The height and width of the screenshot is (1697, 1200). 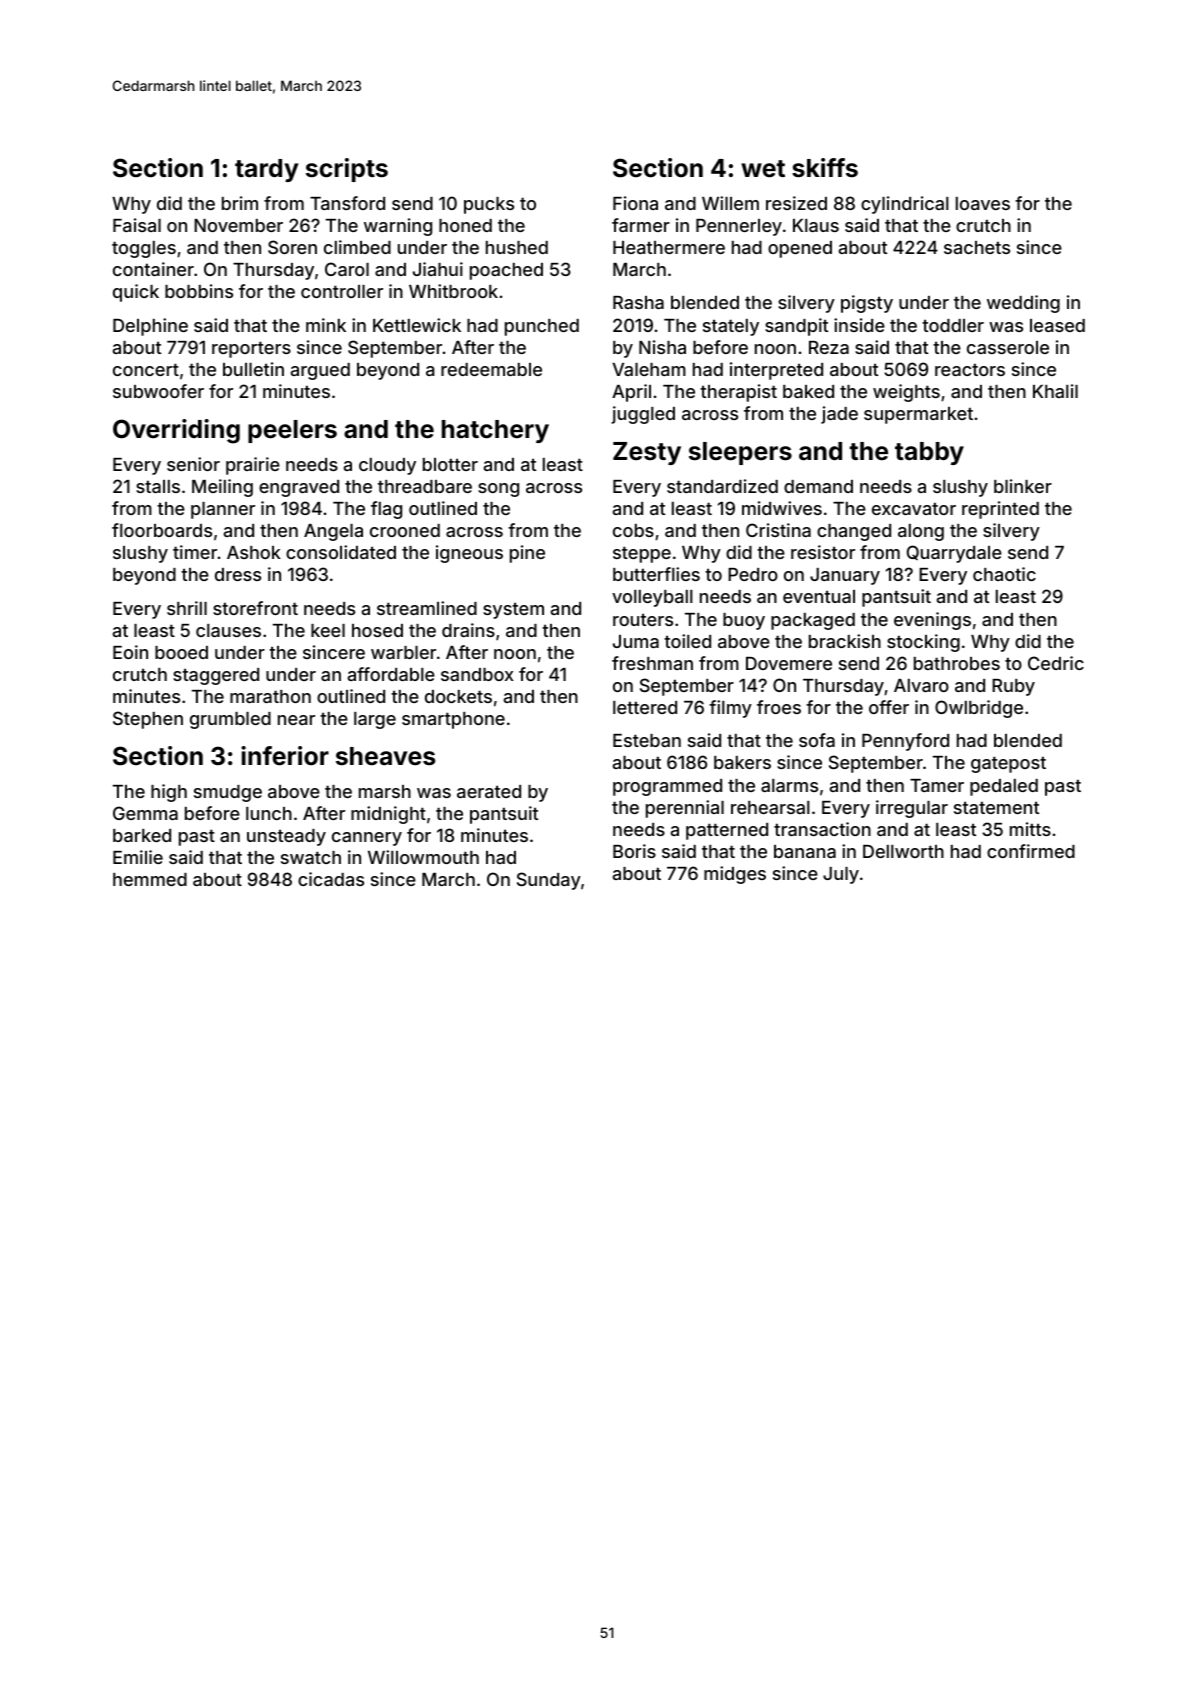 I want to click on Delphine, so click(x=150, y=327).
